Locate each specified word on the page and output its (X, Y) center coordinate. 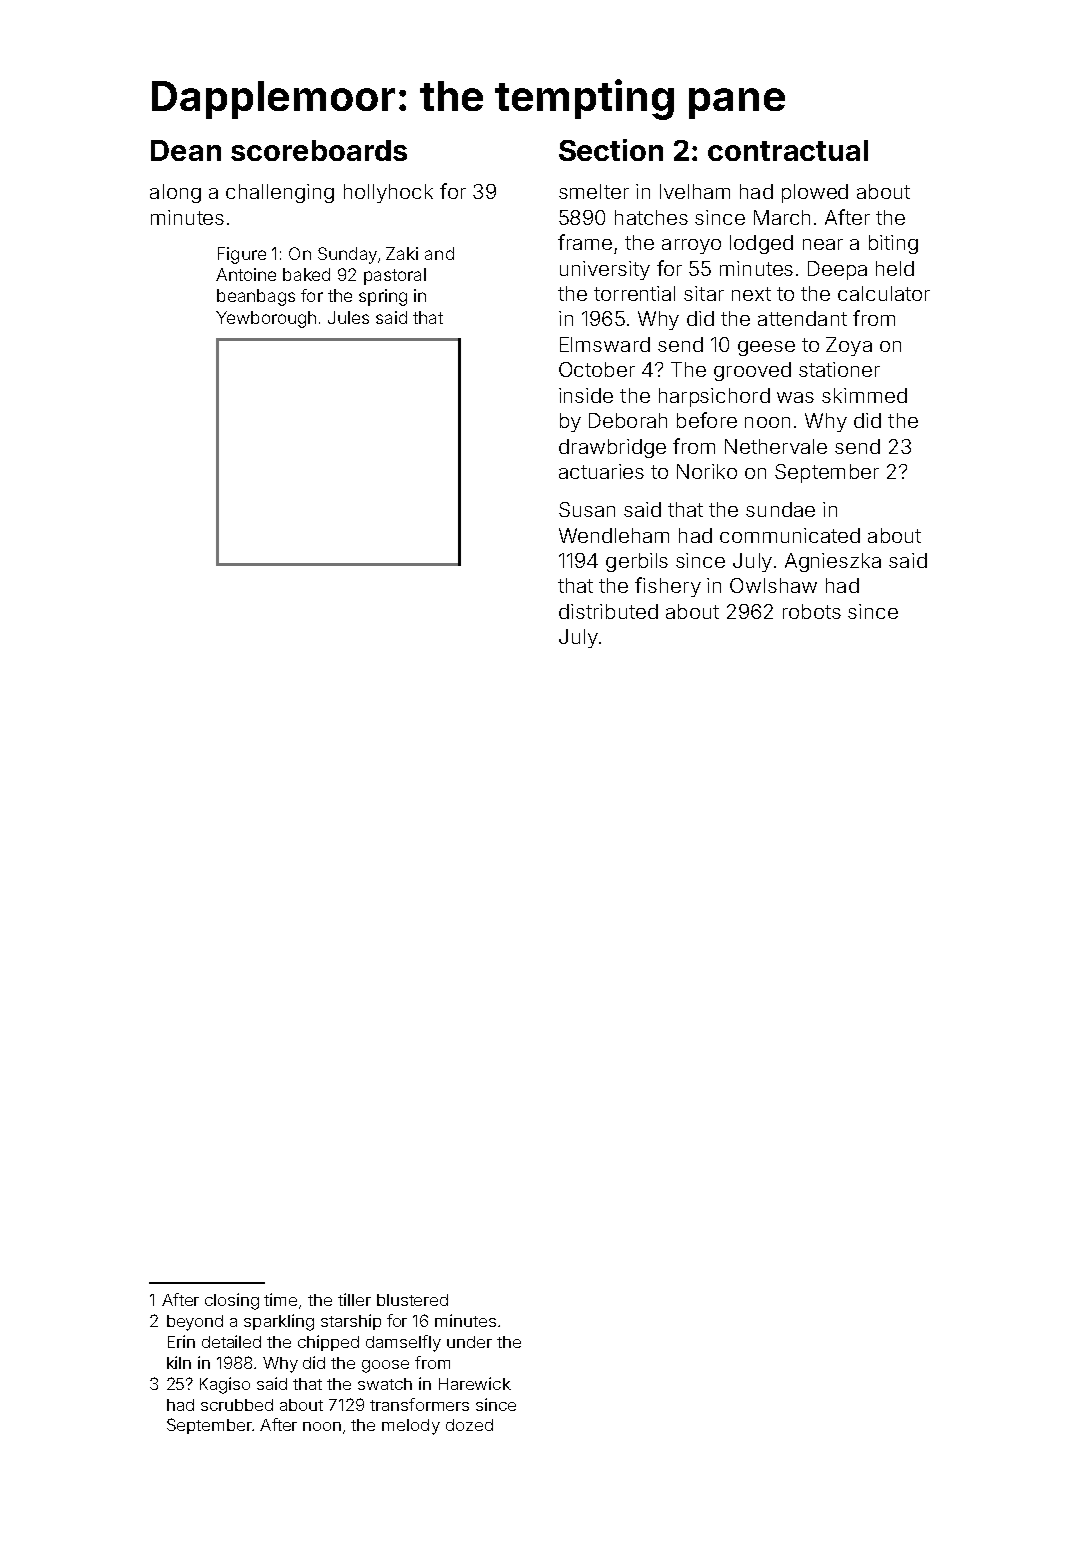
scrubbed (237, 1405)
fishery (668, 587)
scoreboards (319, 150)
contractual (788, 150)
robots (812, 611)
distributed (608, 611)
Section (611, 150)
